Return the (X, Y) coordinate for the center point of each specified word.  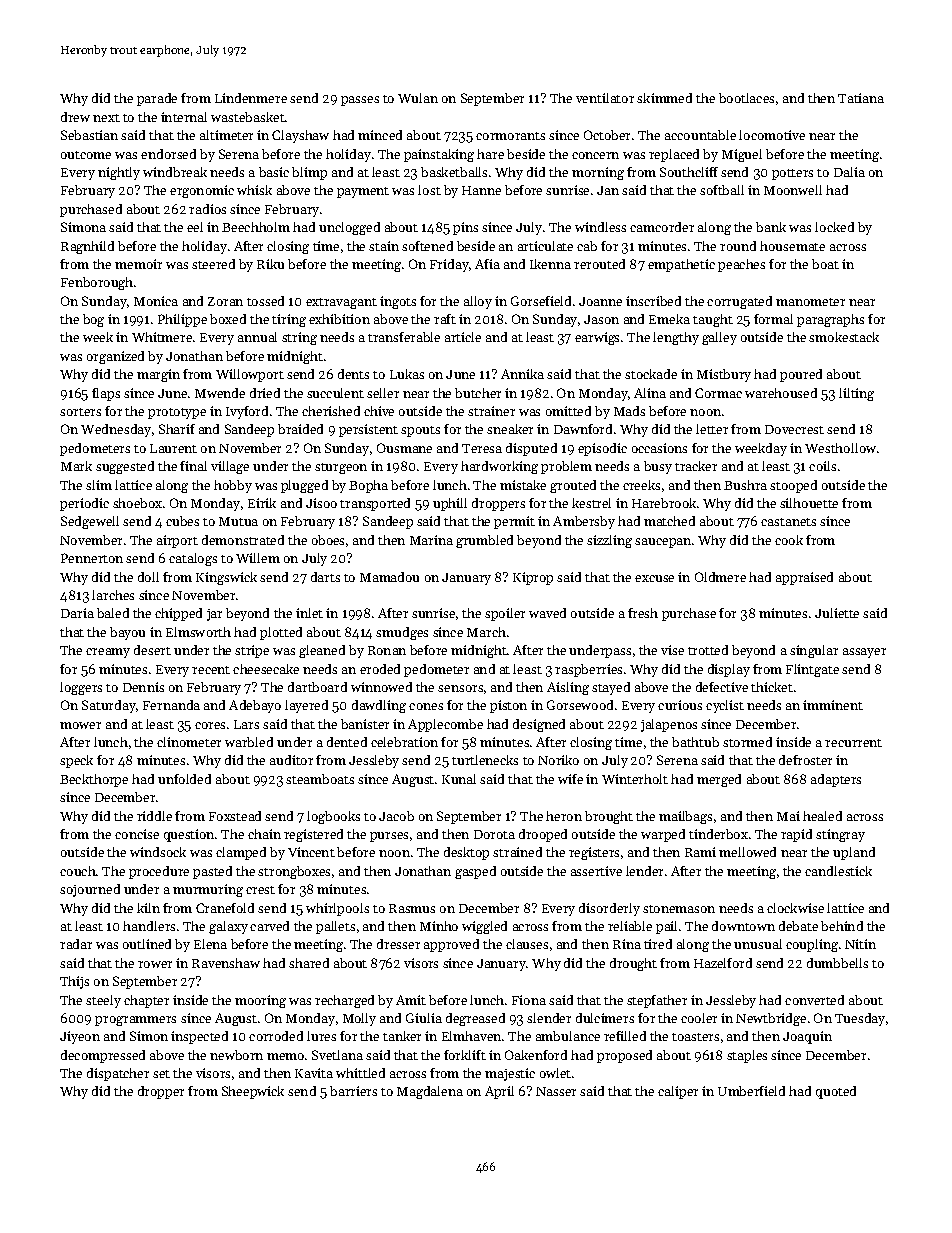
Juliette (837, 613)
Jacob (396, 816)
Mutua (238, 521)
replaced (674, 155)
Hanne (481, 190)
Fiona (529, 1000)
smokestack (844, 337)
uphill (450, 504)
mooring (260, 1001)
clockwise (795, 908)
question (189, 835)
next (106, 118)
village (230, 467)
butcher (478, 393)
